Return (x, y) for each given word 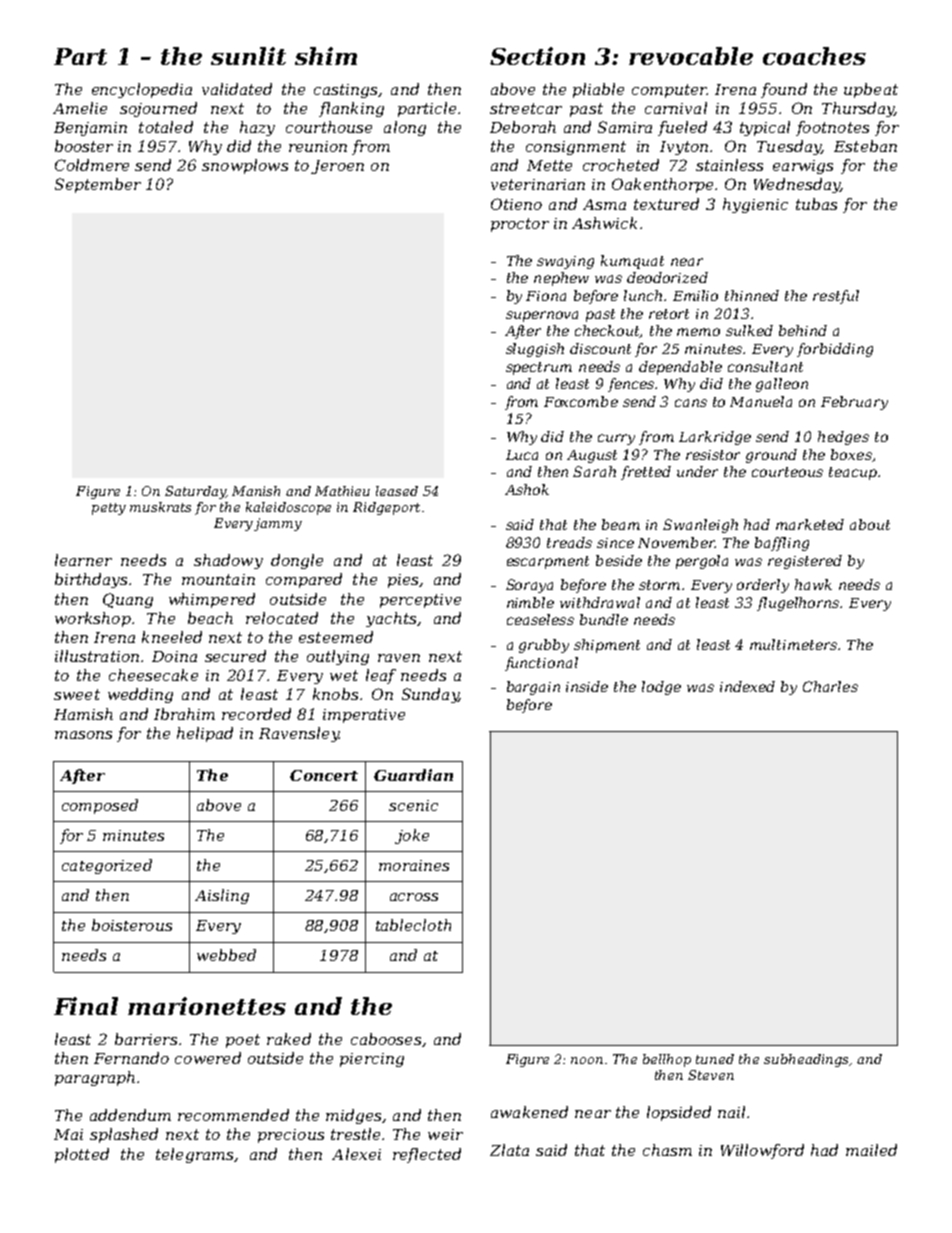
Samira (625, 127)
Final (86, 1006)
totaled (166, 127)
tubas (816, 204)
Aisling (222, 896)
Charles (830, 686)
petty (109, 509)
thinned (752, 295)
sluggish (535, 350)
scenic (413, 805)
